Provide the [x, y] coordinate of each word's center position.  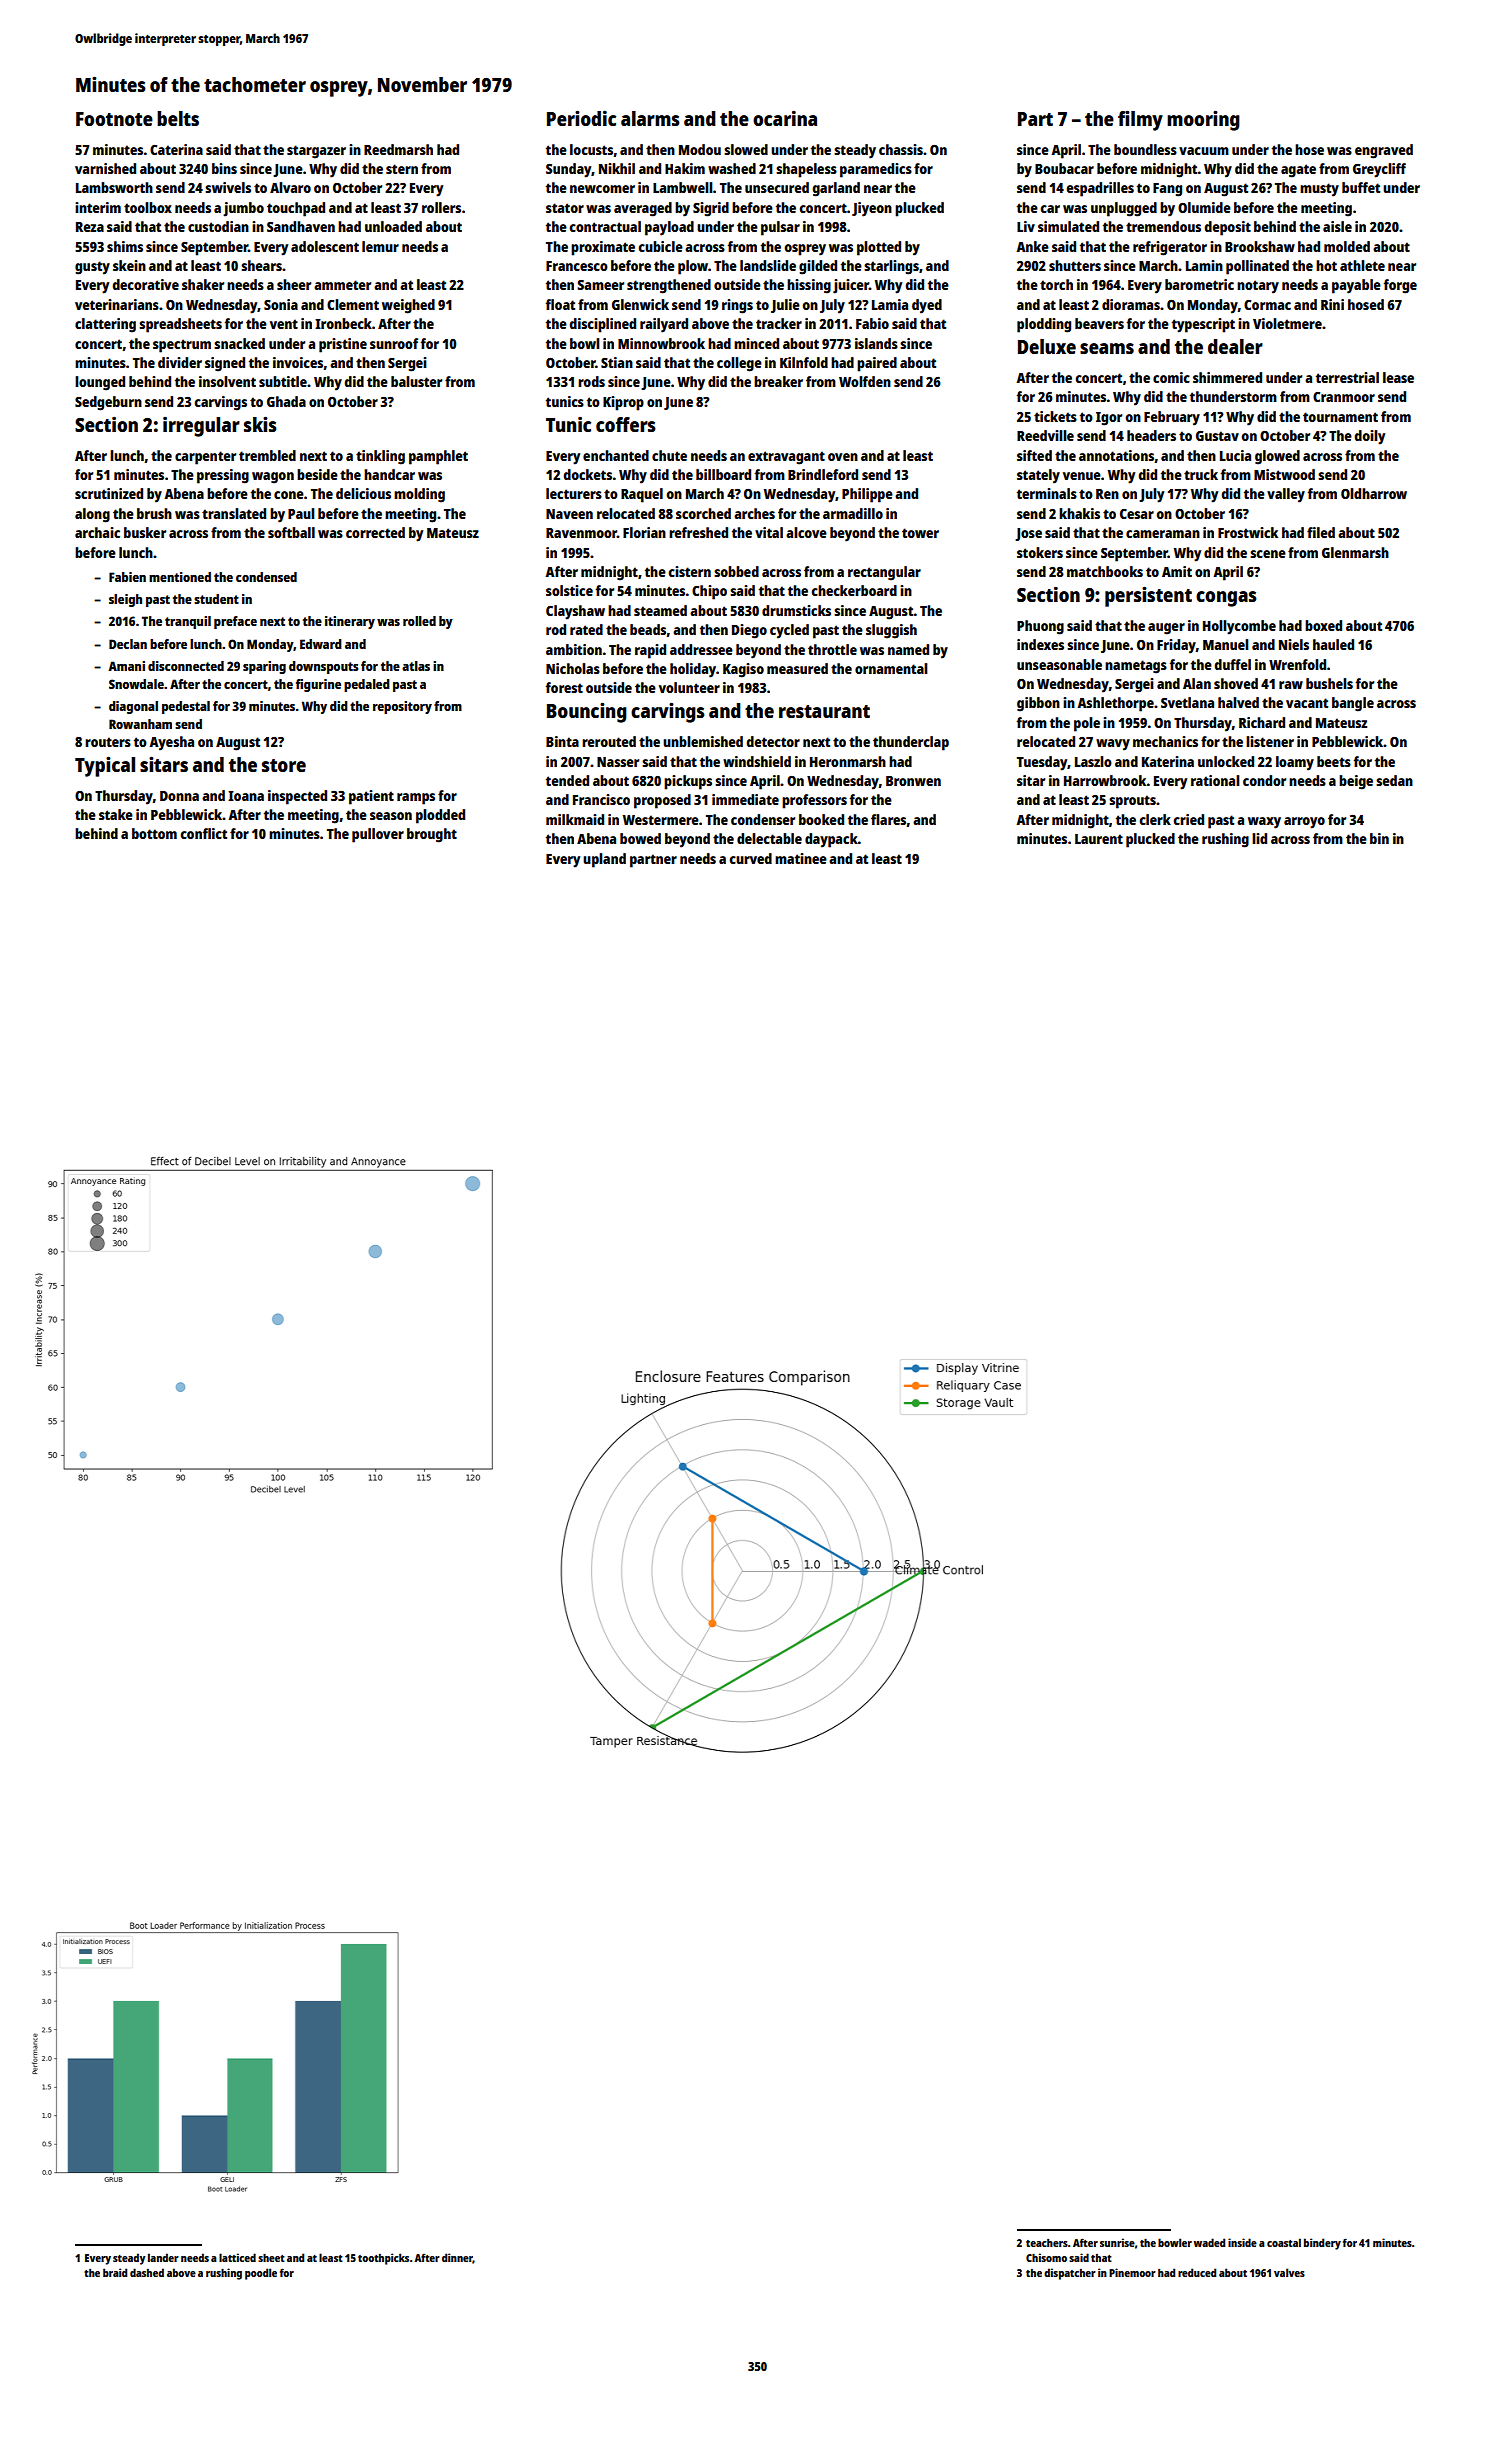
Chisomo [1046, 2257]
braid [115, 2272]
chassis [901, 149]
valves [1289, 2272]
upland [604, 860]
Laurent [1099, 839]
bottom [154, 833]
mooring [1203, 120]
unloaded [393, 226]
